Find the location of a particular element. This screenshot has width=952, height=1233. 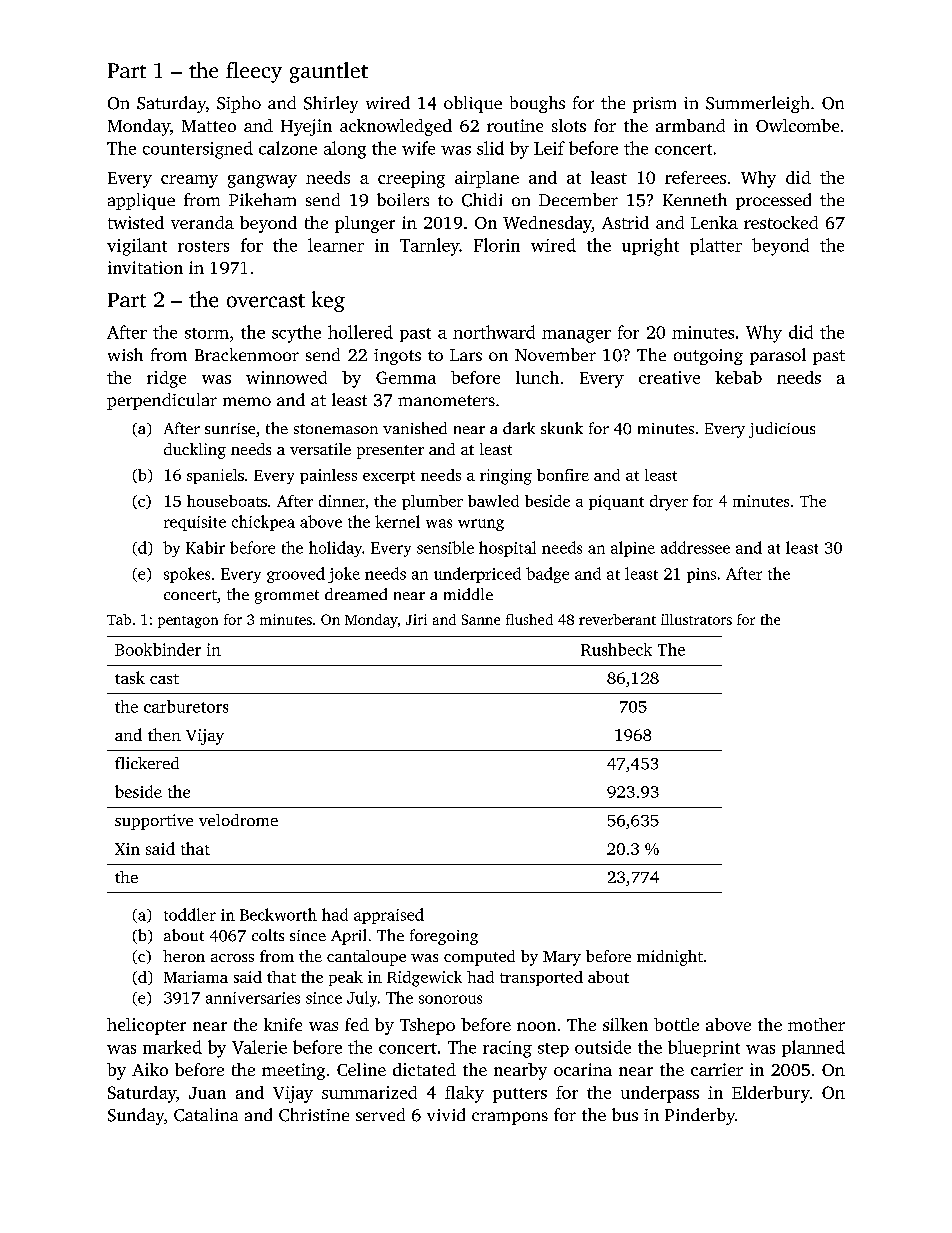

requisite is located at coordinates (195, 523).
